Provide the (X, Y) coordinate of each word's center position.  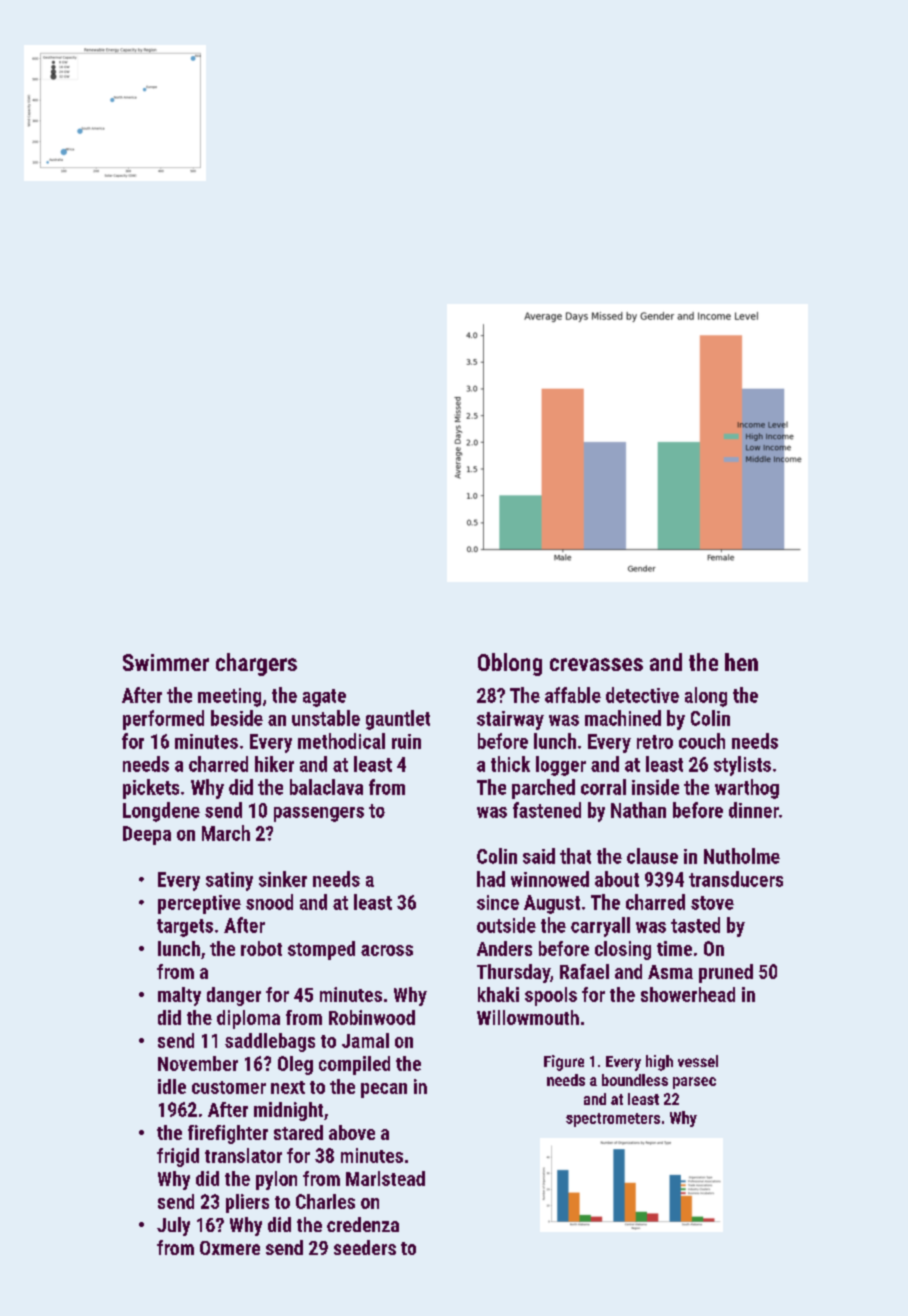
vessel (698, 1061)
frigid (178, 1157)
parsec (694, 1083)
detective (642, 695)
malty (179, 996)
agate (324, 698)
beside (237, 718)
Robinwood (372, 1017)
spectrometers (613, 1120)
